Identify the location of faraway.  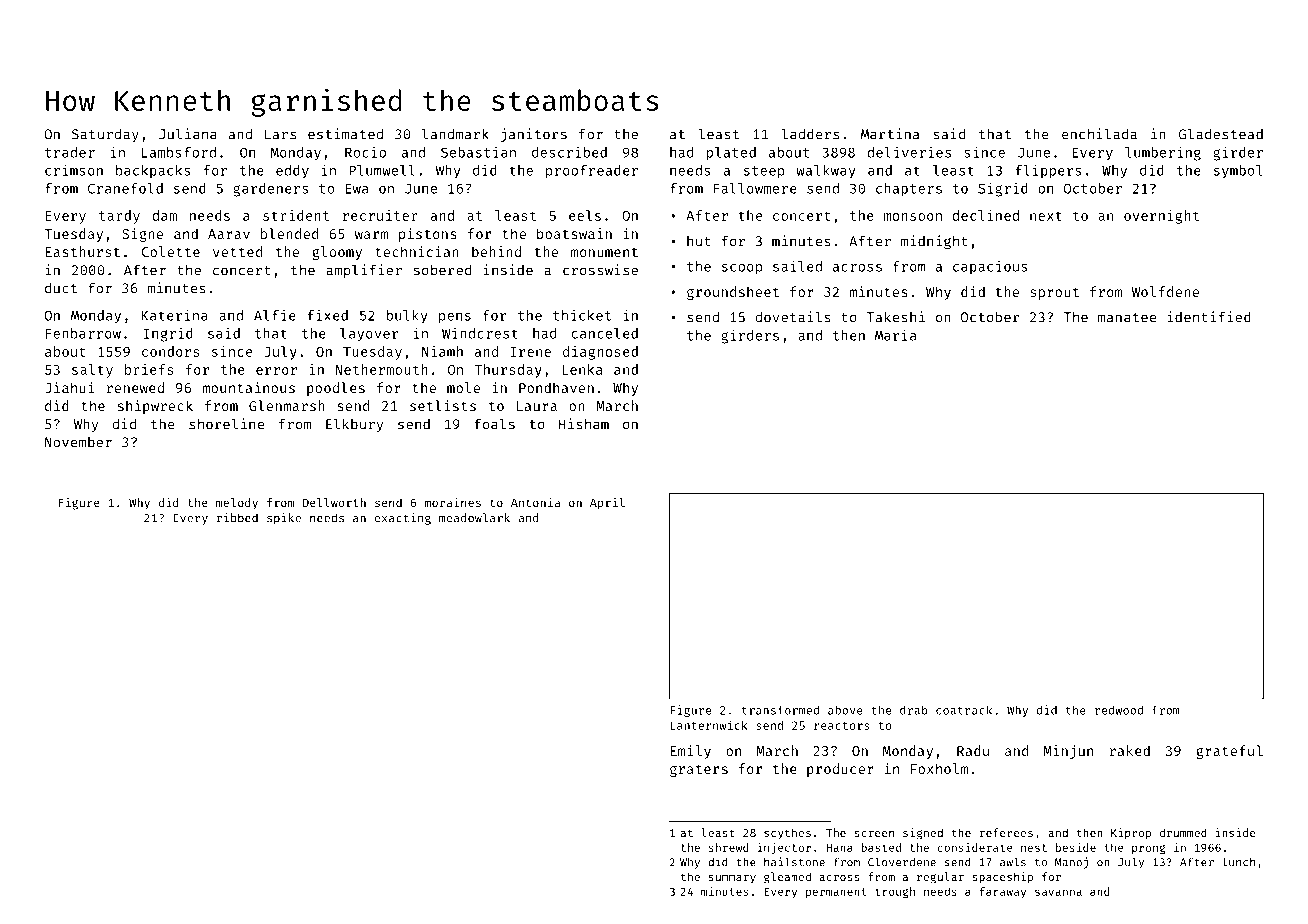
(1002, 892).
